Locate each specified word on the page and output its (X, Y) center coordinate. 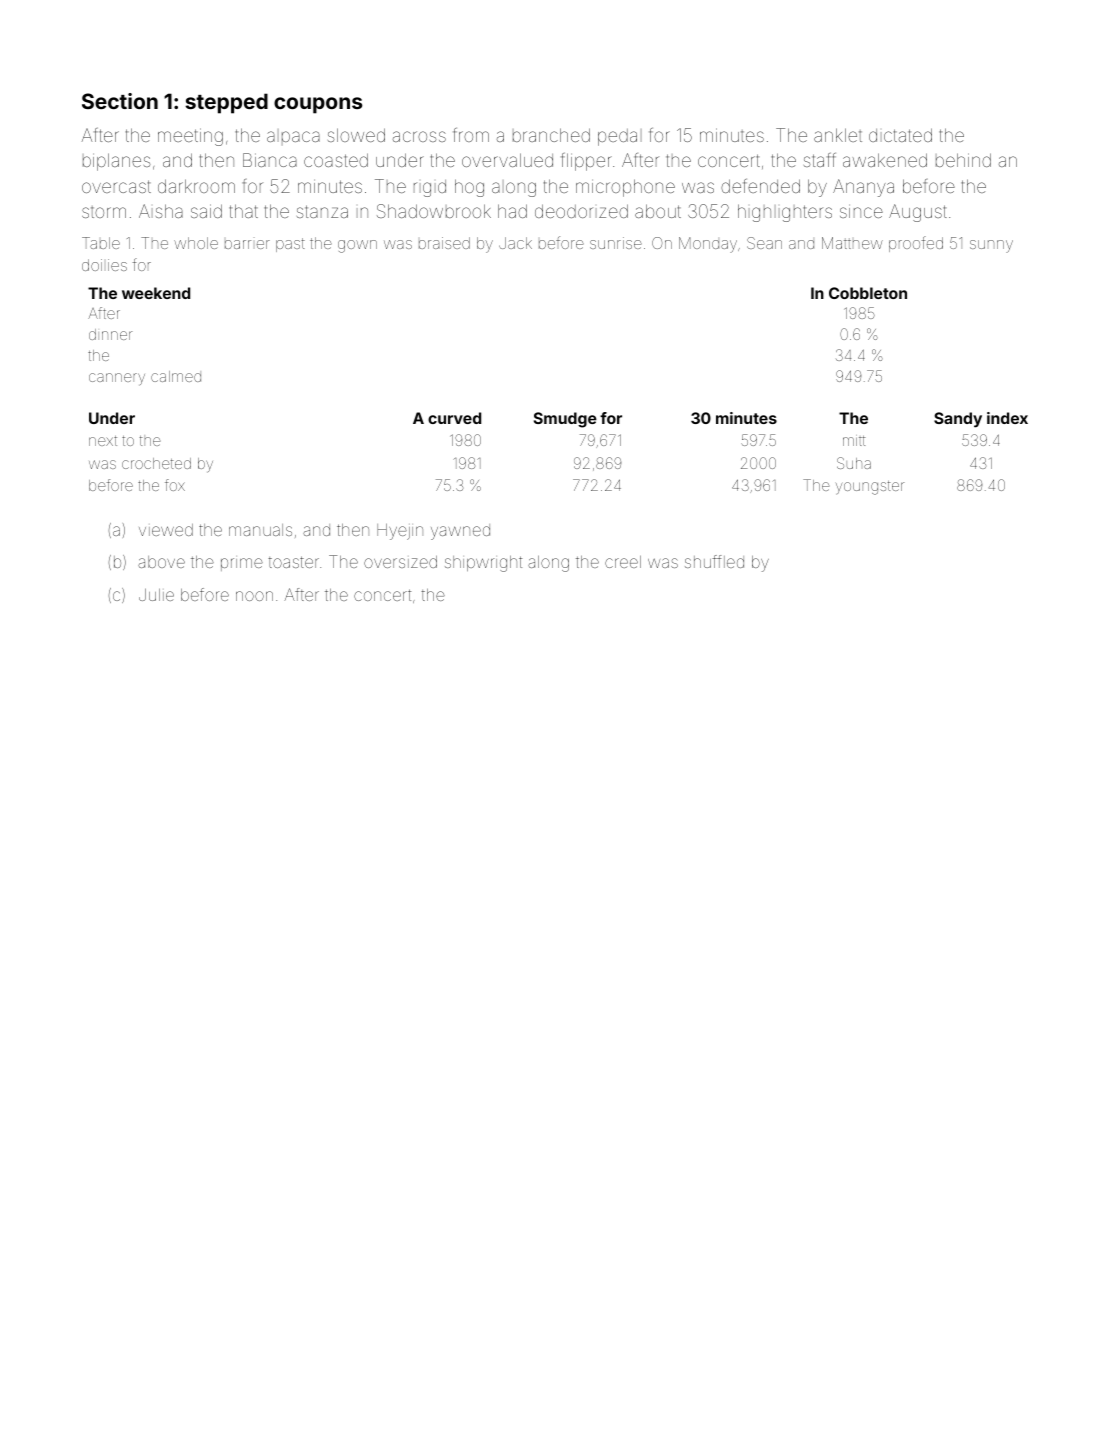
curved (454, 418)
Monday (708, 245)
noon (254, 596)
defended (760, 186)
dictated (900, 135)
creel (623, 562)
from (471, 135)
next (103, 441)
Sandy (958, 420)
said (206, 211)
